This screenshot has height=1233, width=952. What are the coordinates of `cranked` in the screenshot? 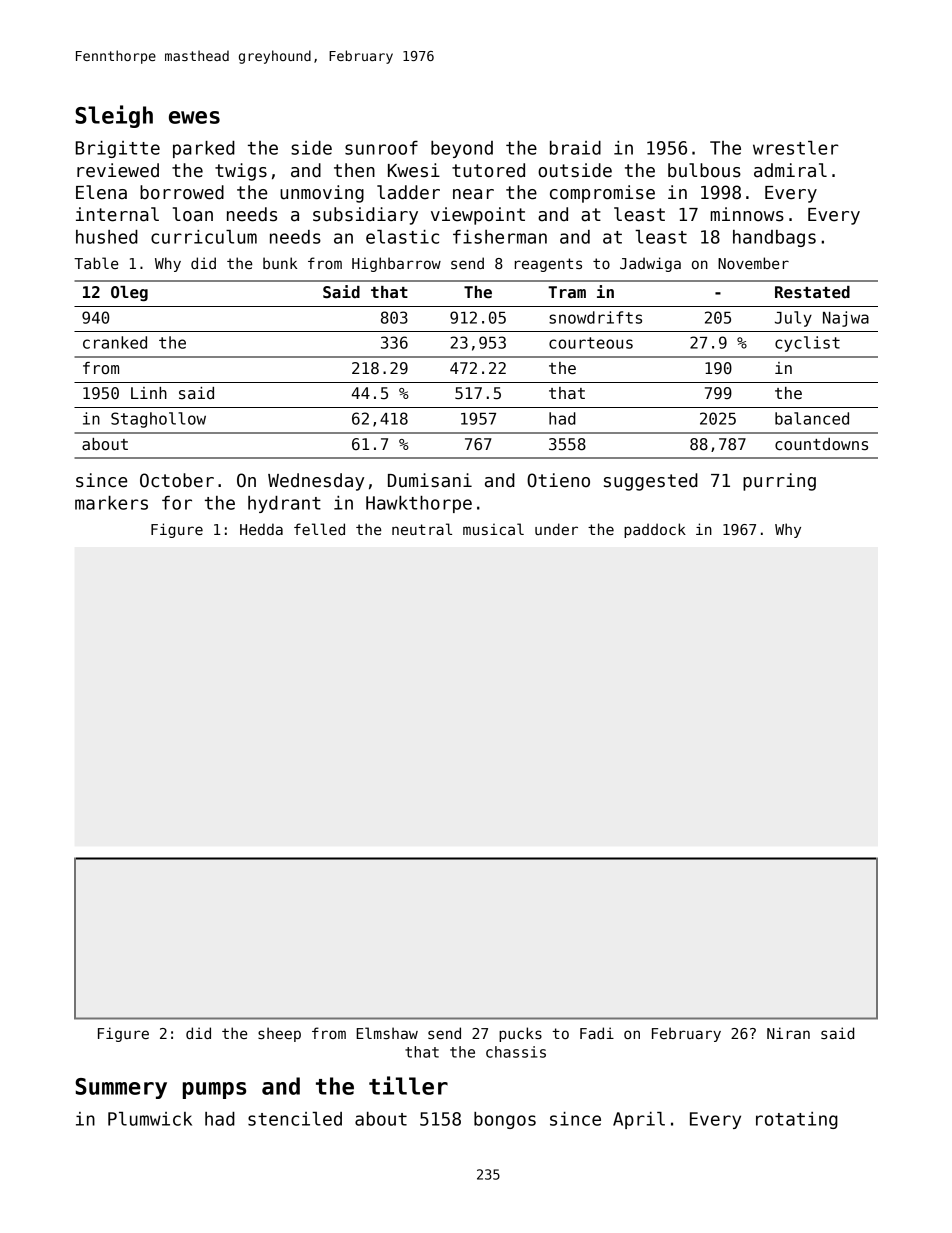 It's located at (115, 342).
